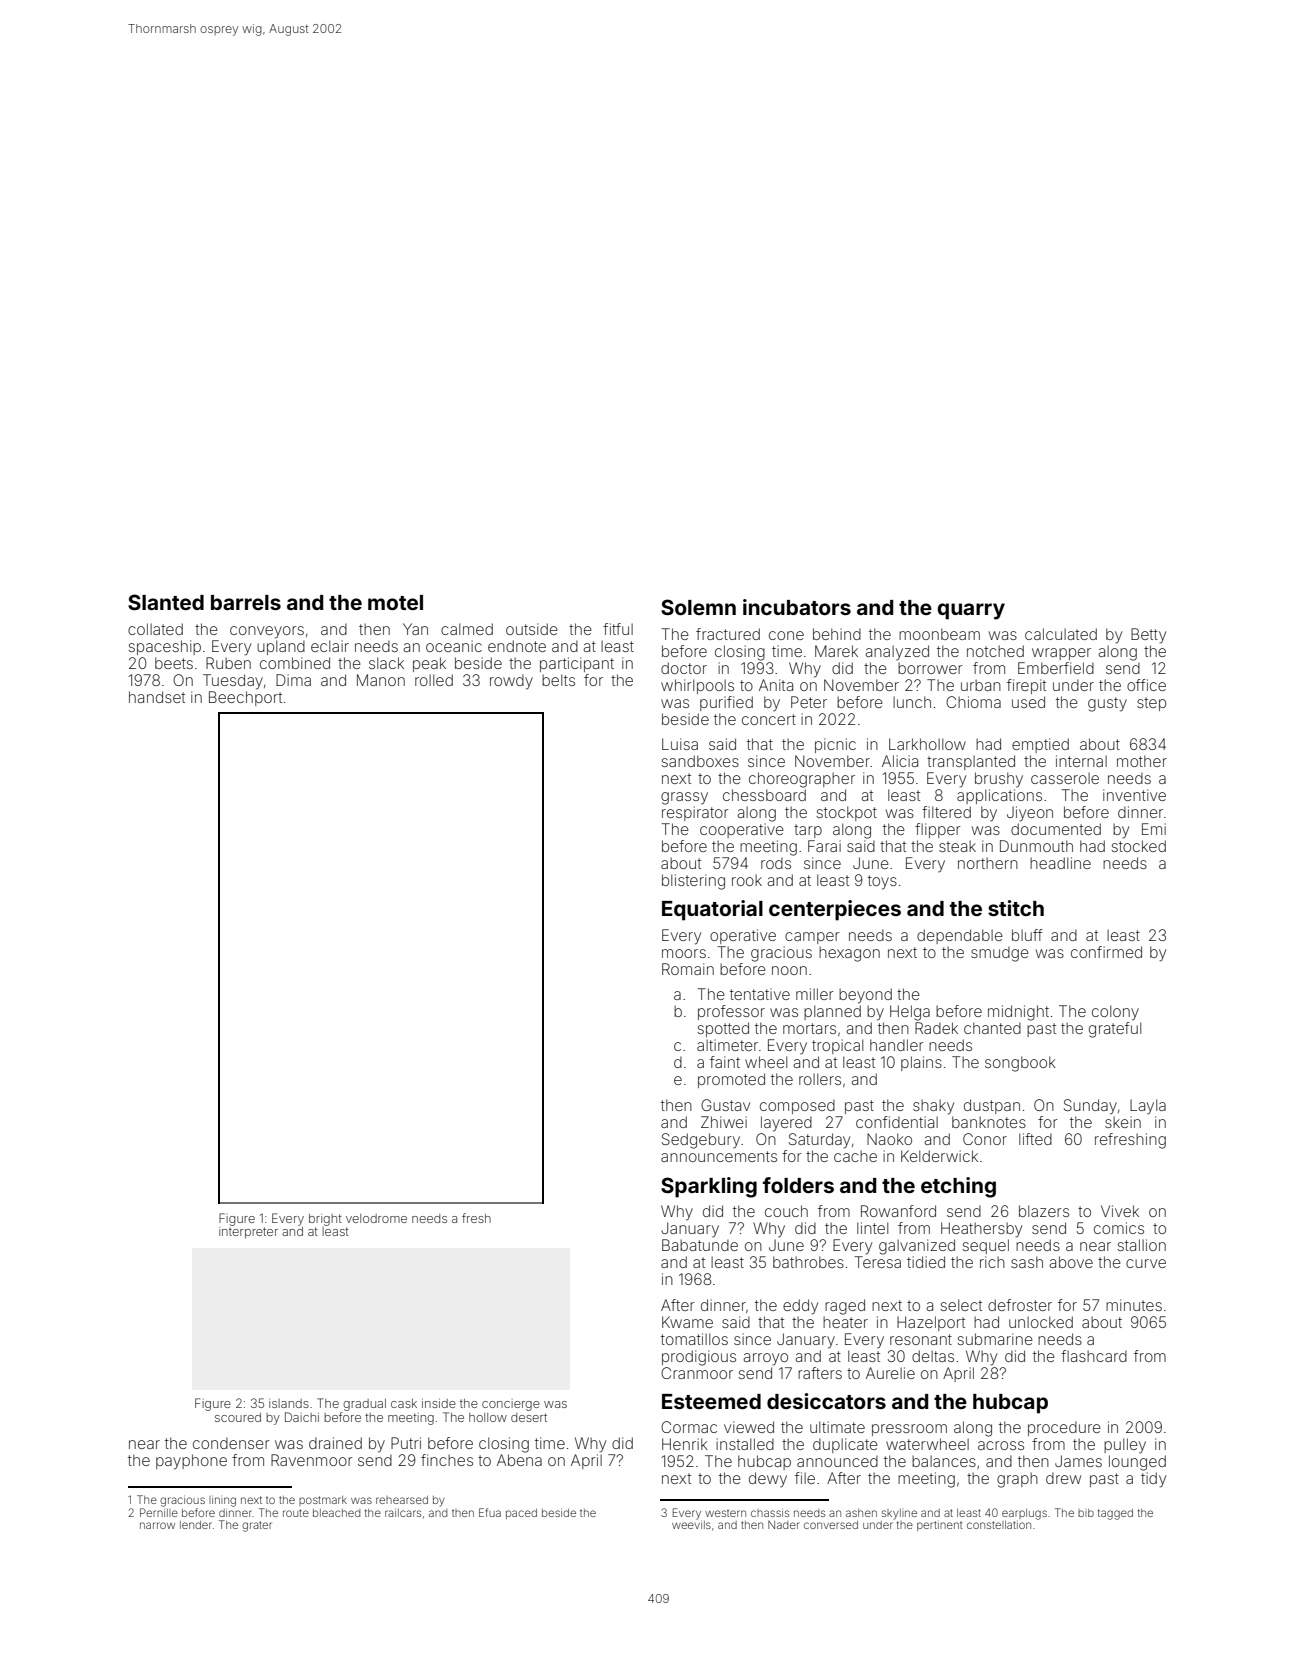  What do you see at coordinates (688, 969) in the screenshot?
I see `Romain` at bounding box center [688, 969].
